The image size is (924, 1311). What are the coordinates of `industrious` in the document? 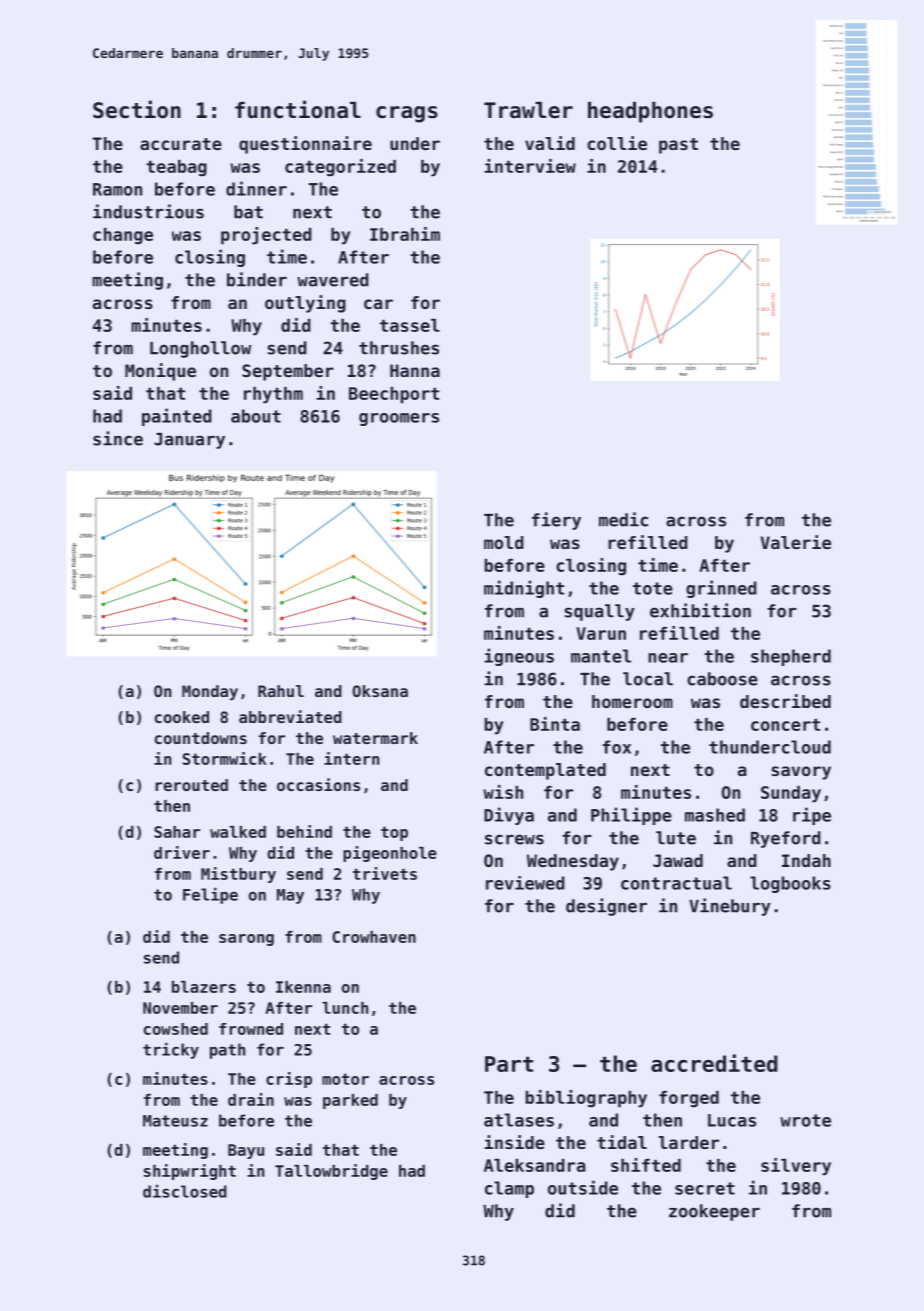 It's located at (148, 211).
